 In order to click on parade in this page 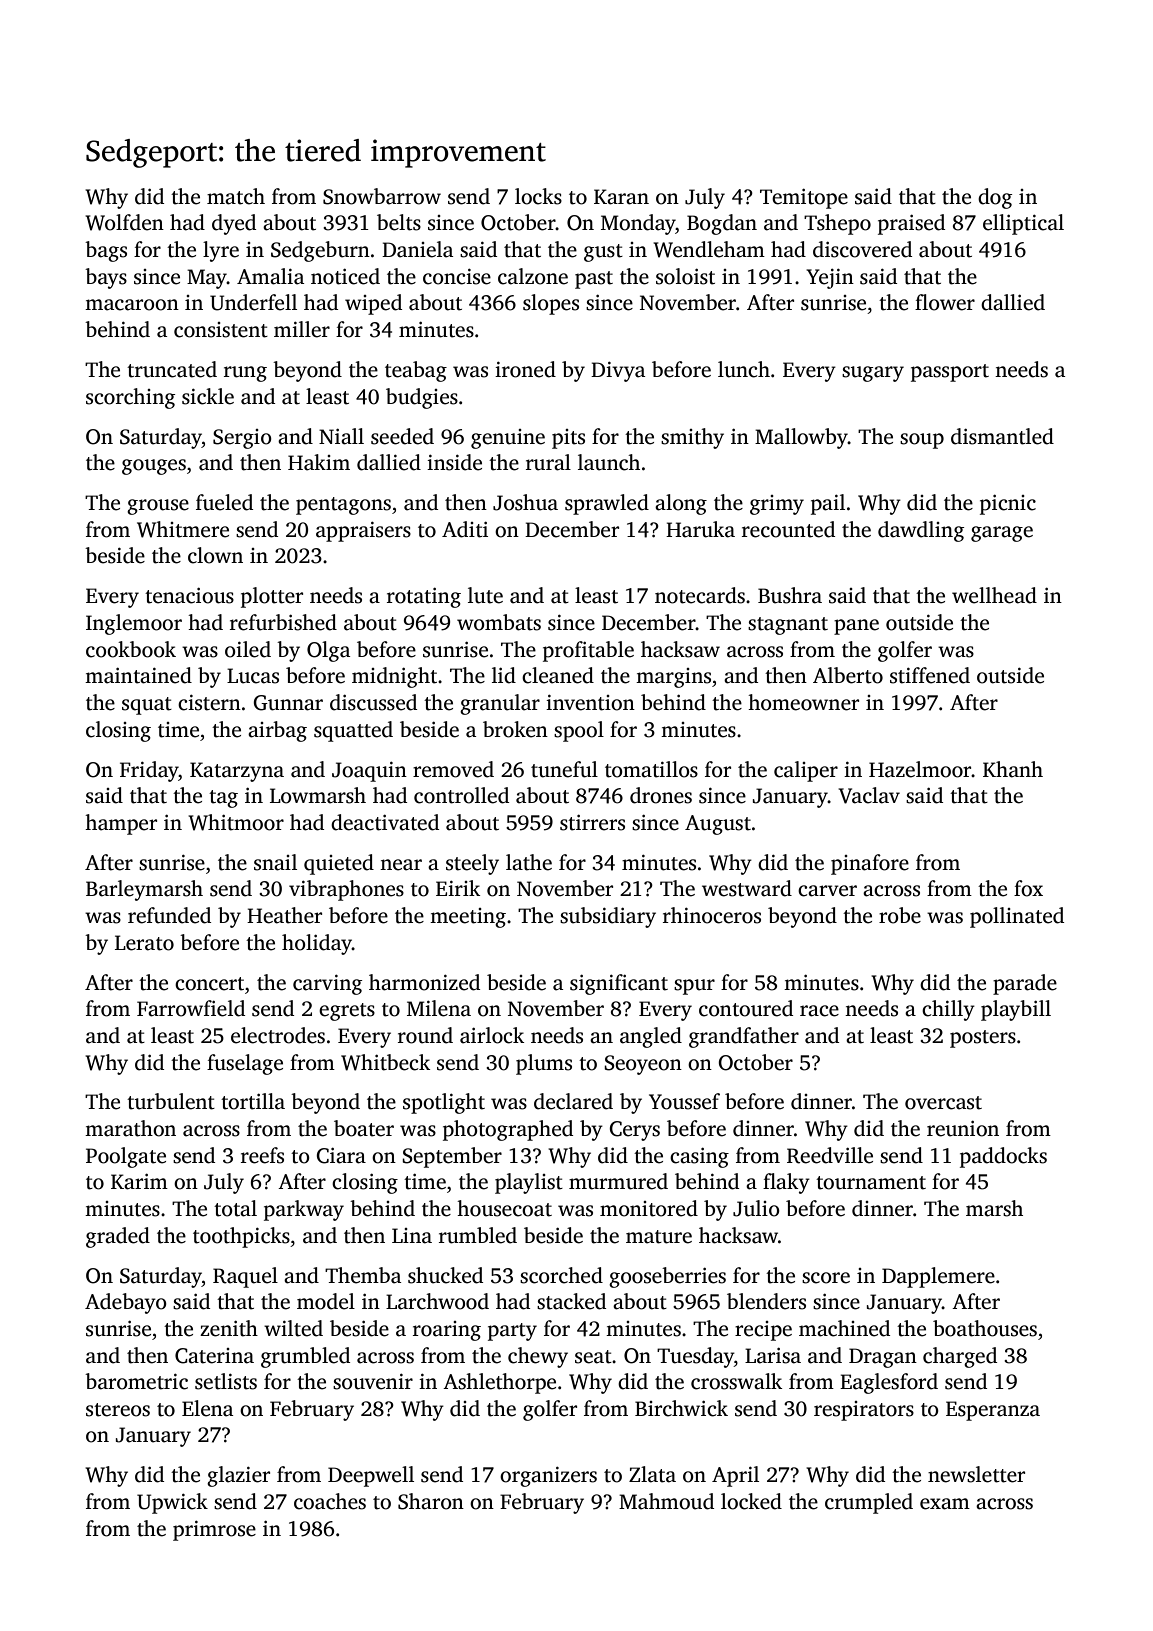, I will do `click(1025, 984)`.
